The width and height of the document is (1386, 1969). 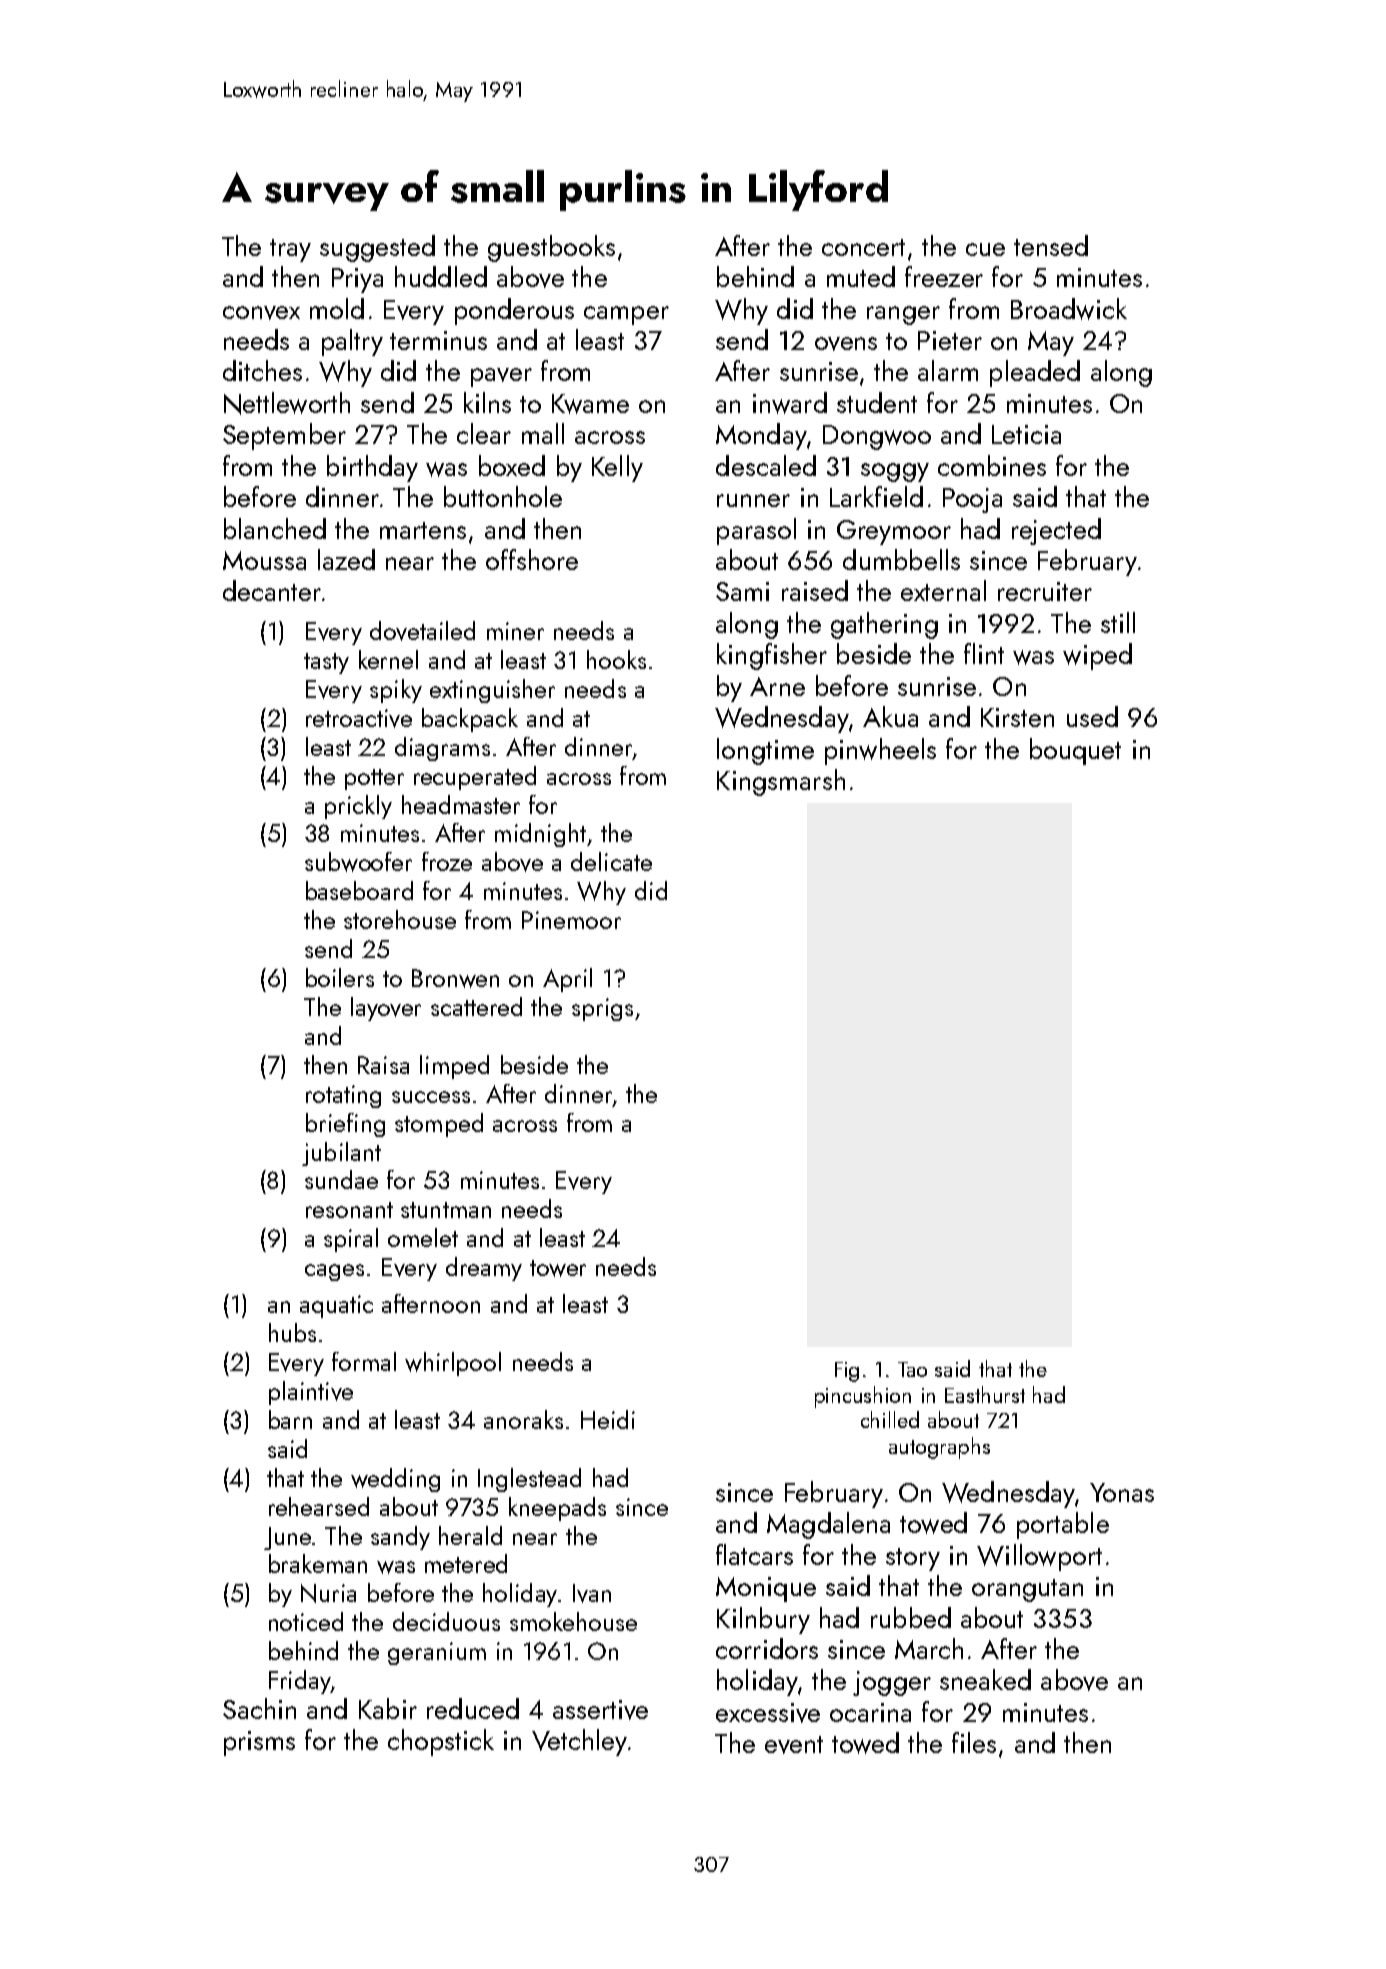 What do you see at coordinates (573, 1621) in the document?
I see `smokehouse` at bounding box center [573, 1621].
